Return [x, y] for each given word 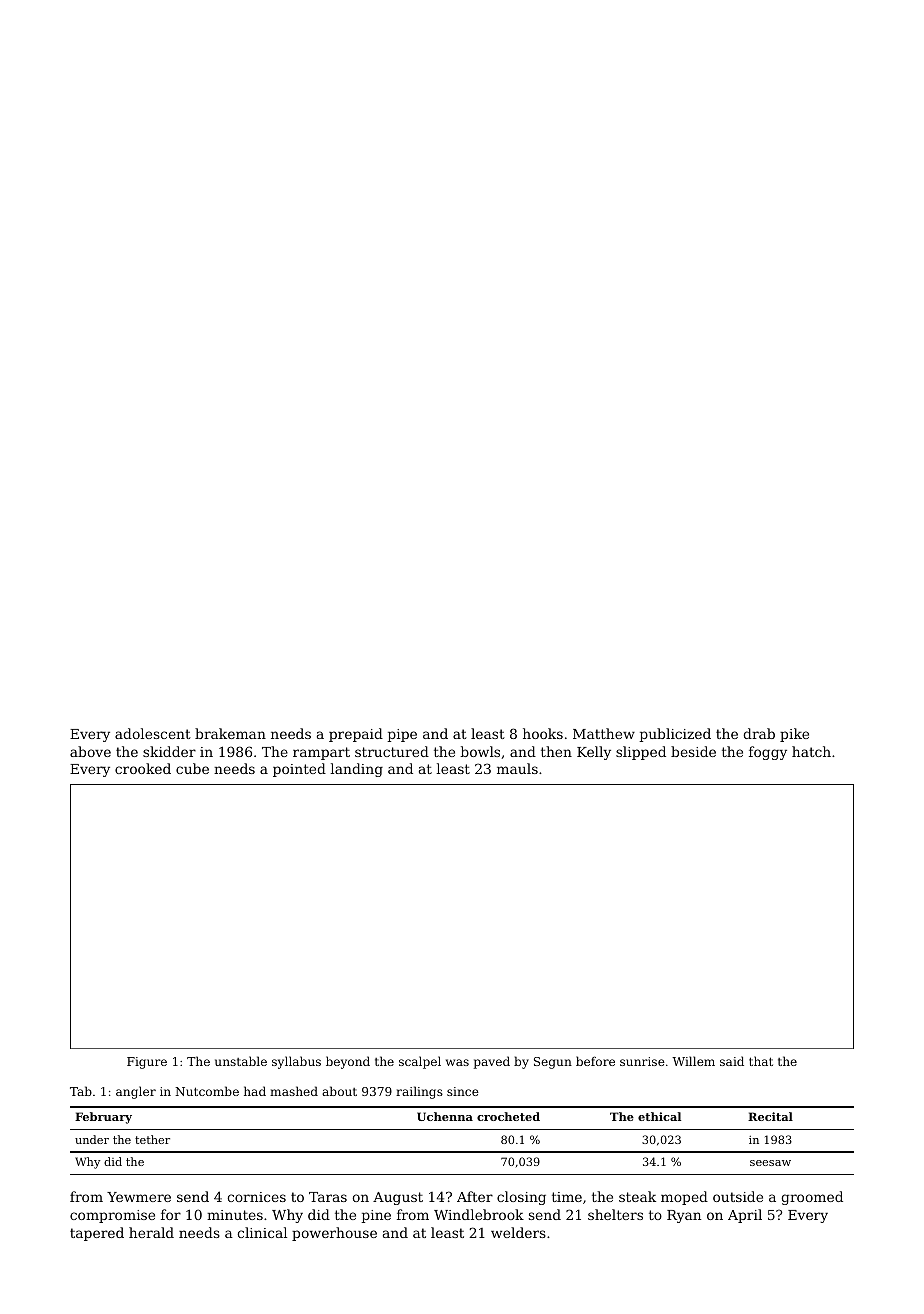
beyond [348, 1062]
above [90, 751]
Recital [770, 1116]
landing [357, 770]
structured [392, 751]
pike [794, 735]
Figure [147, 1063]
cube [192, 768]
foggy [768, 753]
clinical [262, 1232]
